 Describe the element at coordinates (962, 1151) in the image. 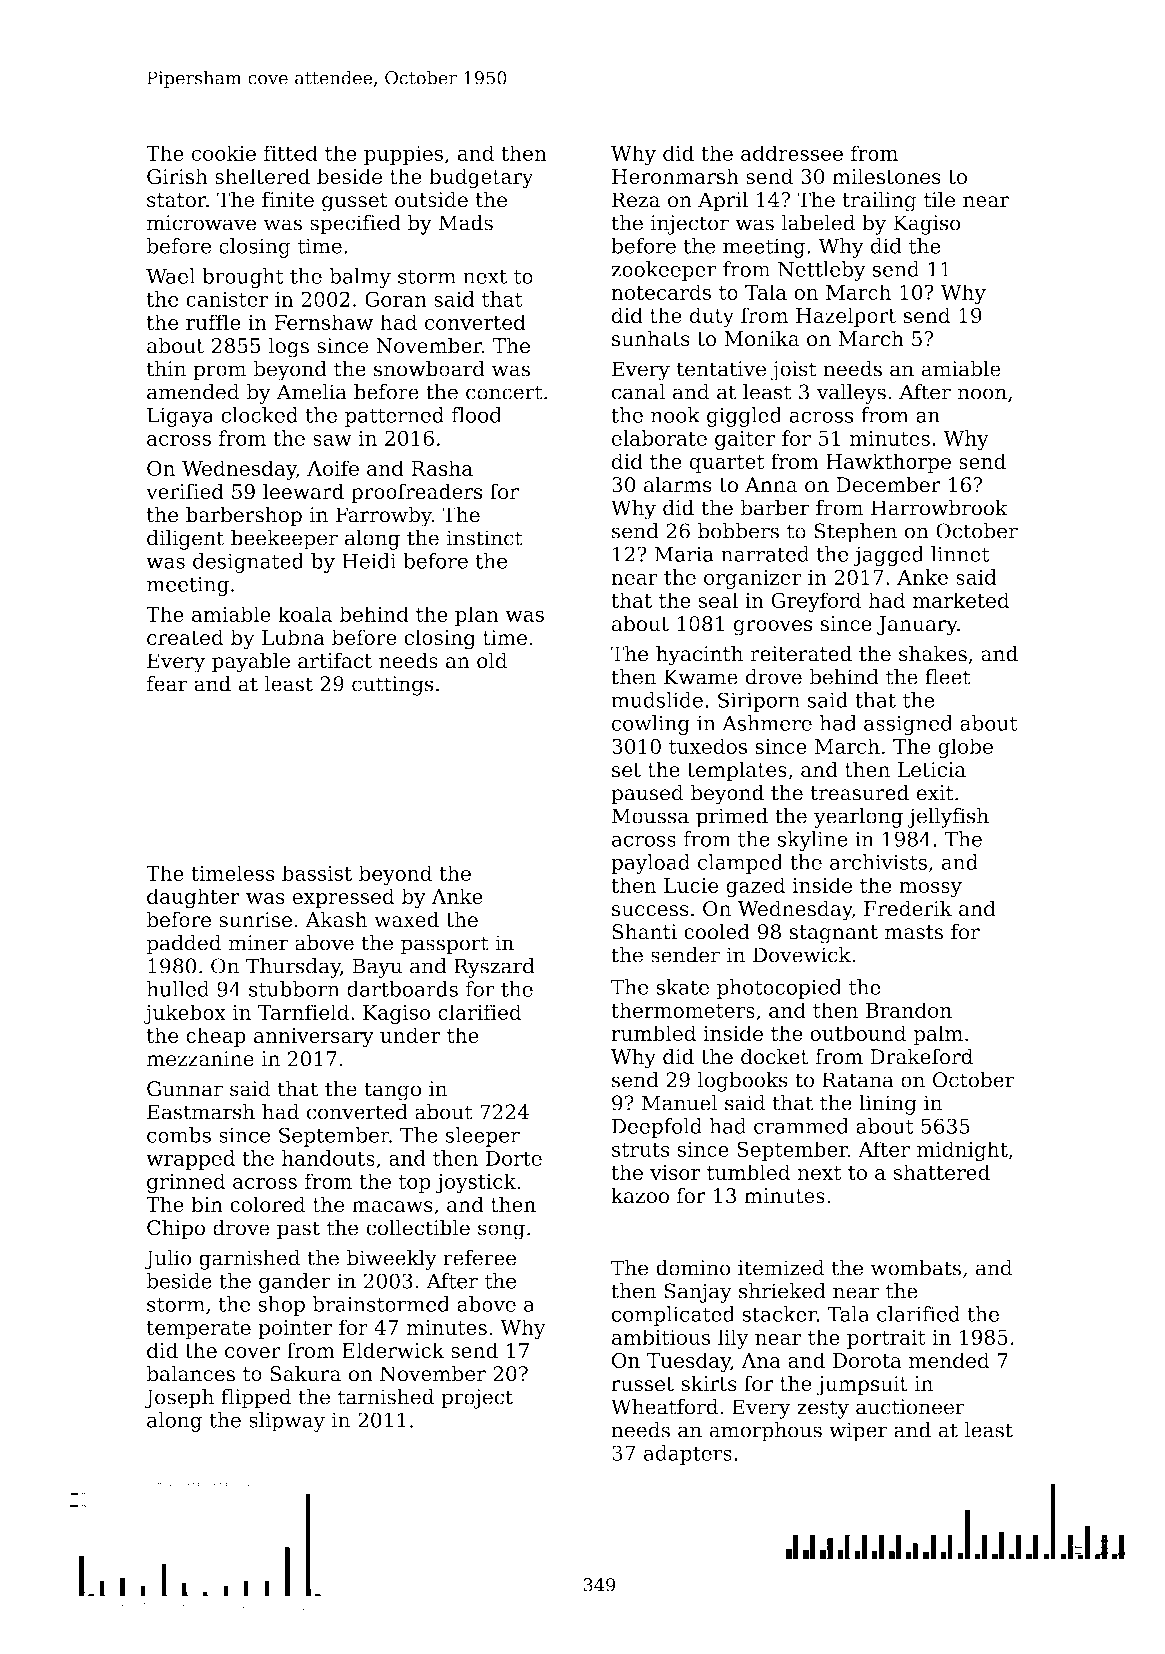

I see `midnight` at that location.
